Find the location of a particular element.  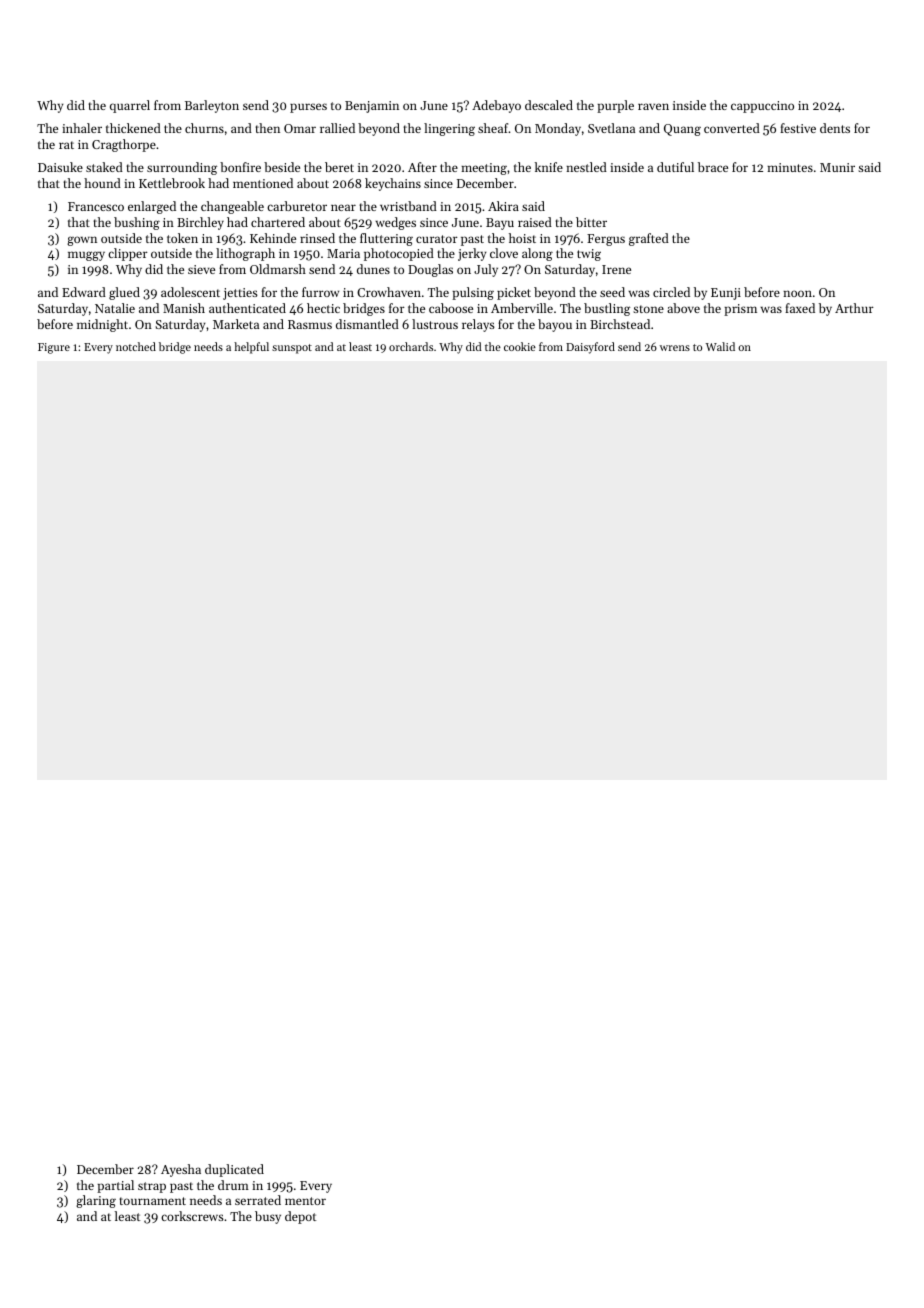

dismantled is located at coordinates (367, 324).
